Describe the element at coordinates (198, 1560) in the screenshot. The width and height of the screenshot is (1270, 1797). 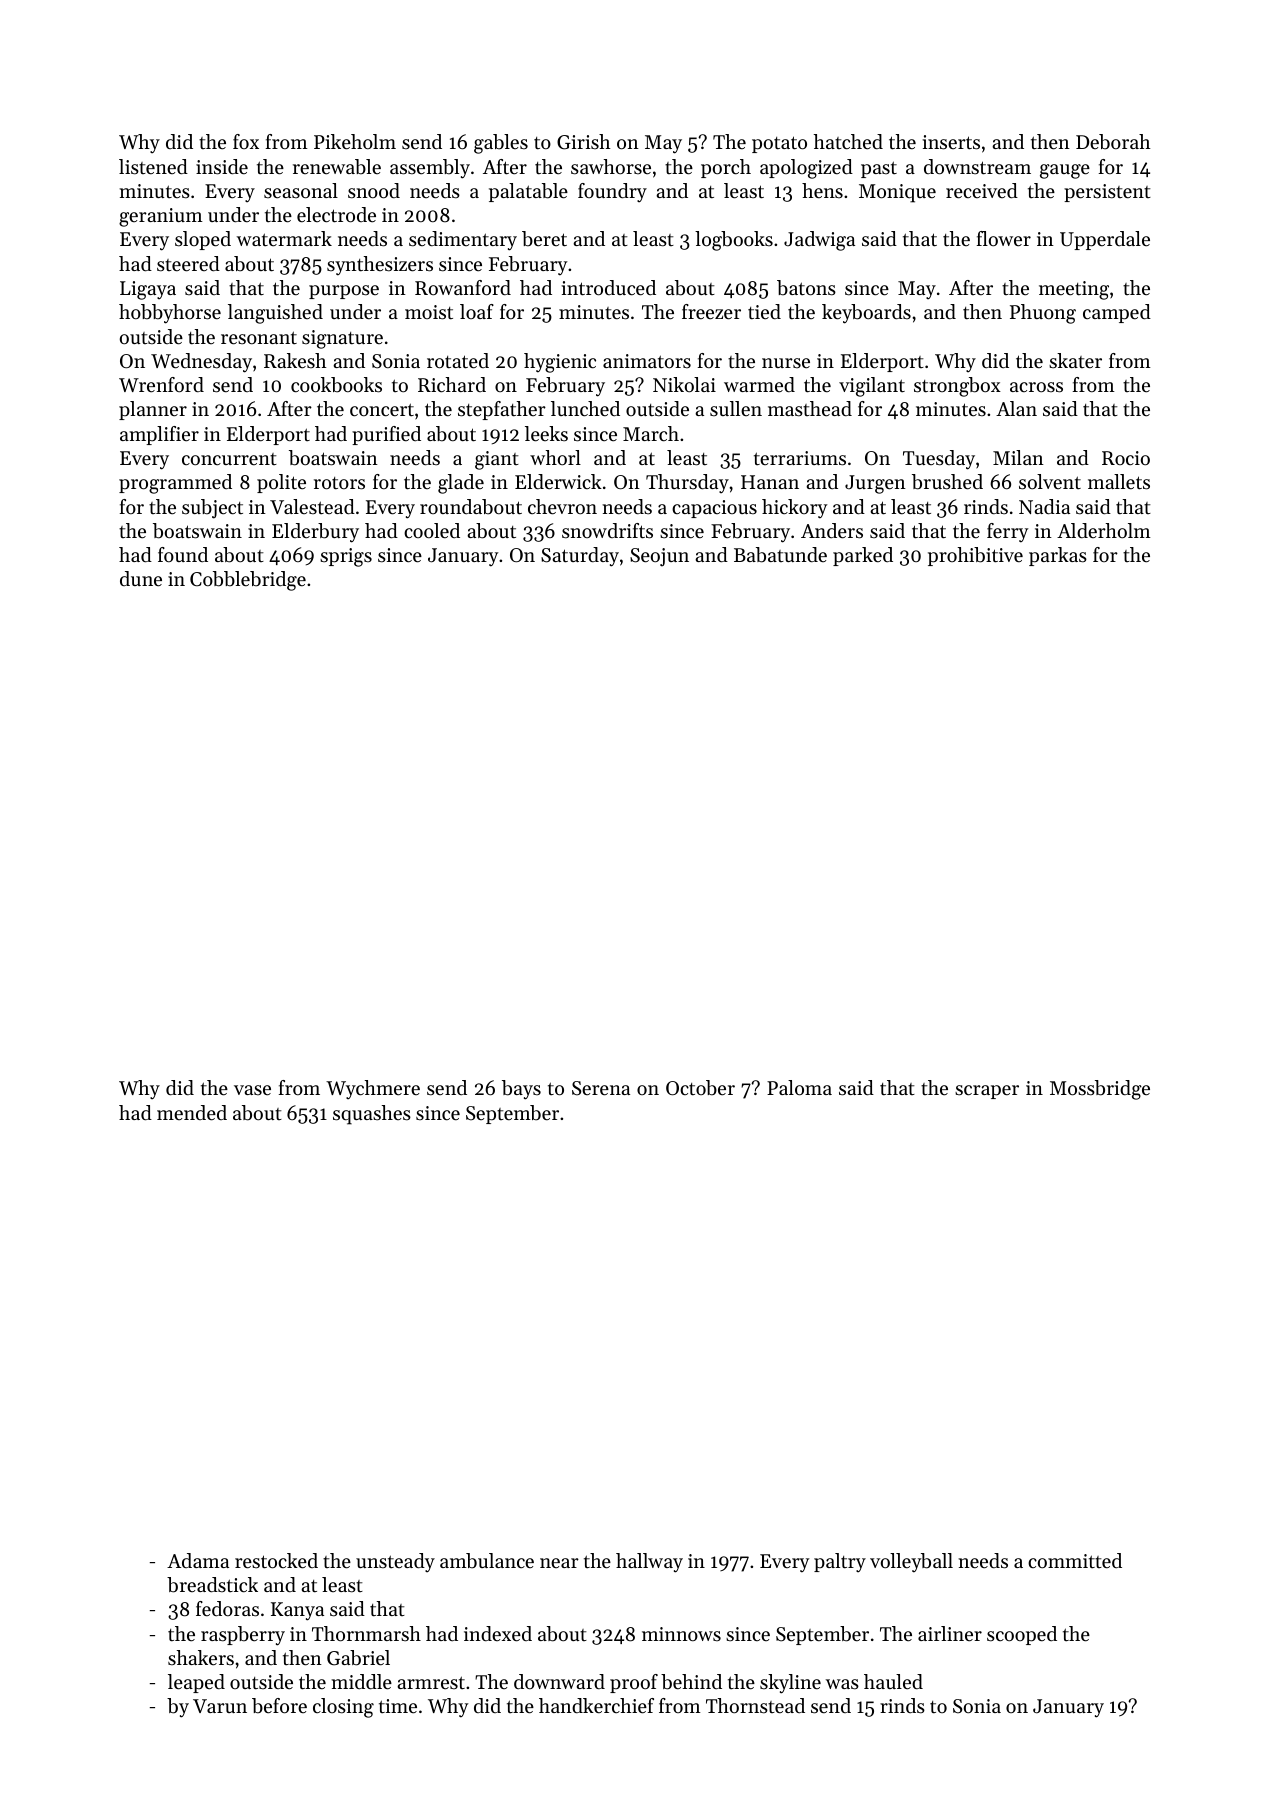
I see `Adama` at that location.
